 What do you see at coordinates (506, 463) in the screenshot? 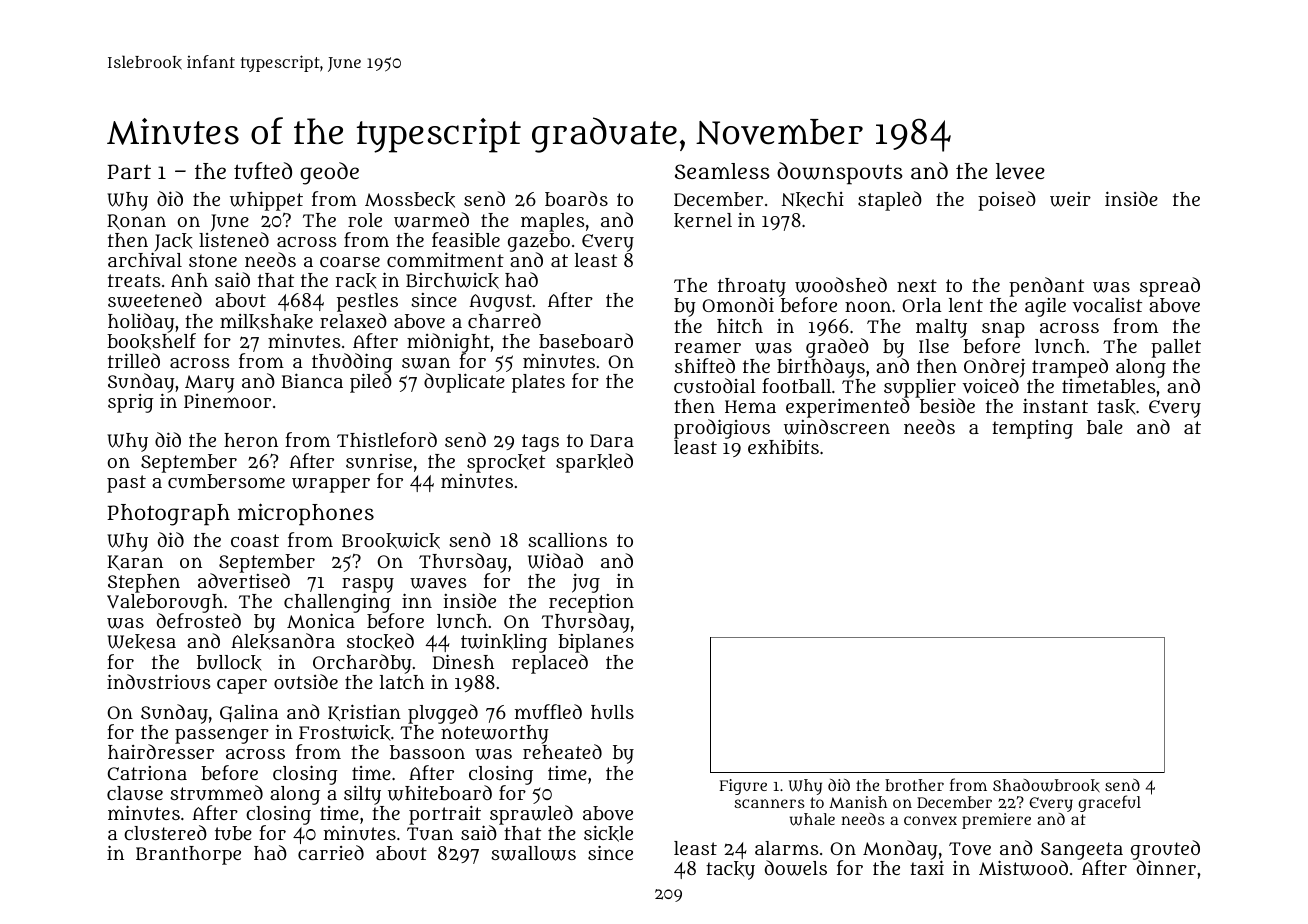
I see `sprocket` at bounding box center [506, 463].
